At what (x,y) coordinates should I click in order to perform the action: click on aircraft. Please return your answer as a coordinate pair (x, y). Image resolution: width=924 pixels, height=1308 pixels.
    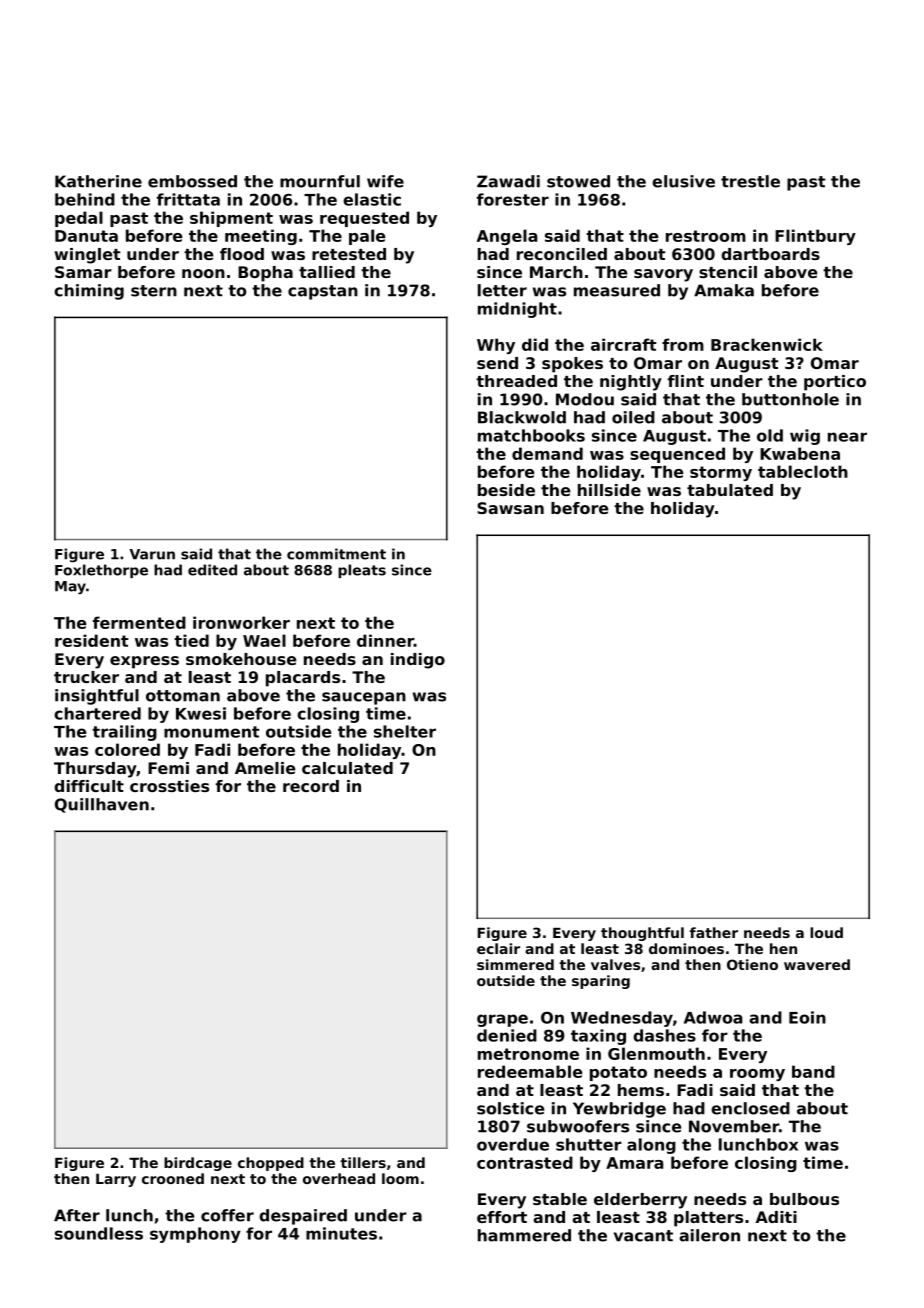
    Looking at the image, I should click on (623, 344).
